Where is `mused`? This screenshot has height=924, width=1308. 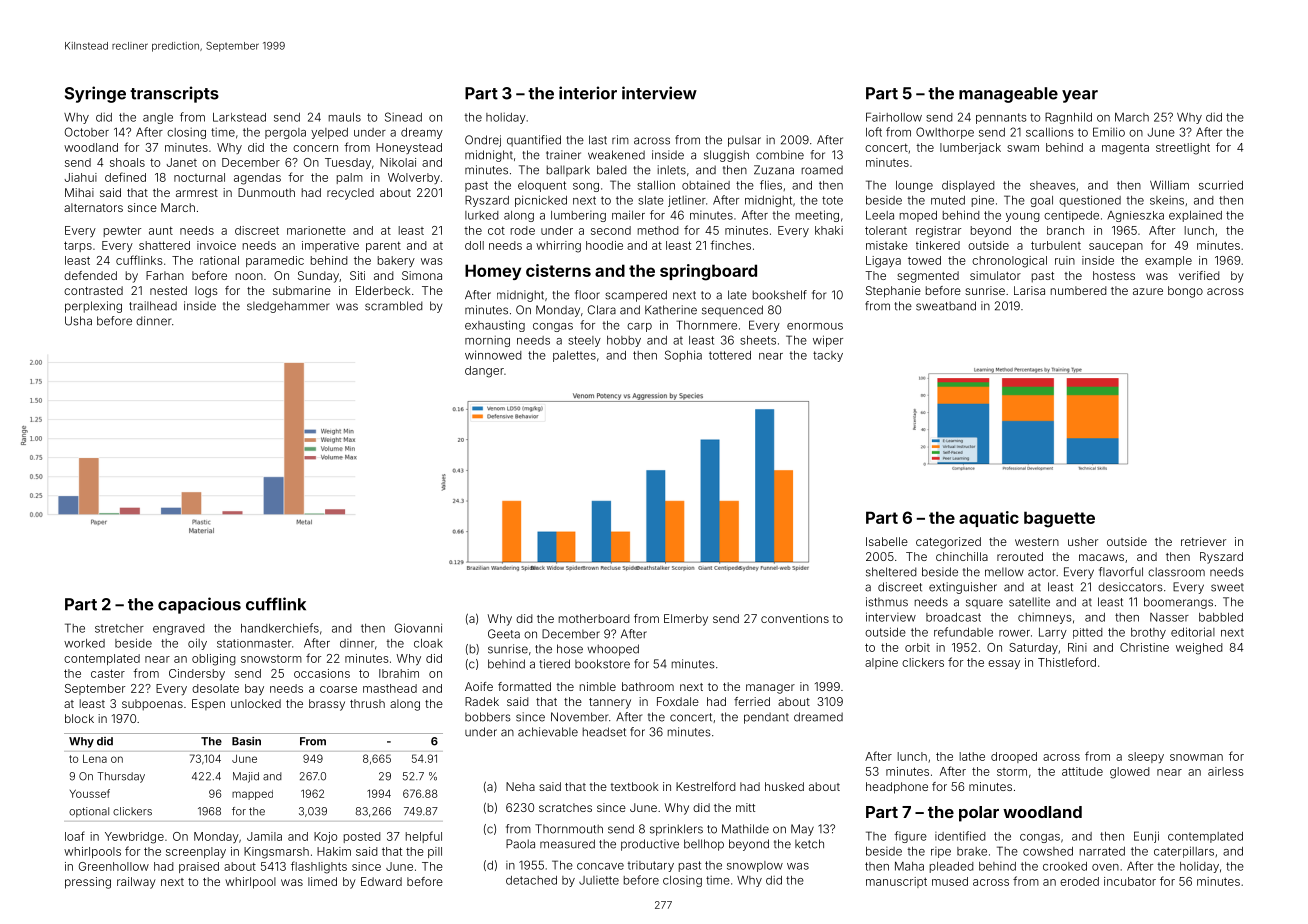
mused is located at coordinates (950, 881).
